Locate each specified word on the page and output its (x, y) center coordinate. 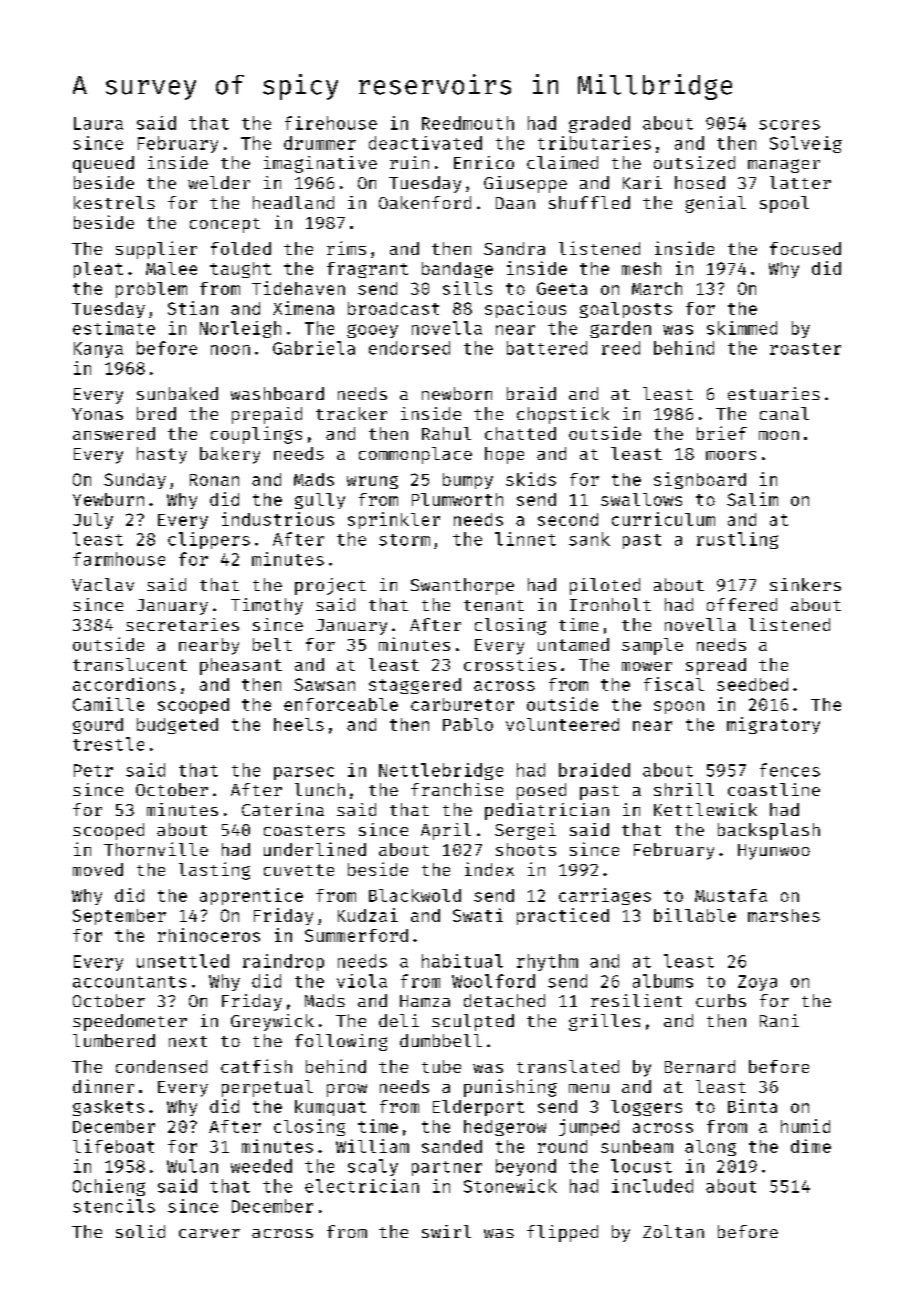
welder (219, 182)
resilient (636, 1000)
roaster (805, 349)
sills (467, 288)
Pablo (468, 724)
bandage (457, 270)
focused (805, 248)
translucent (130, 664)
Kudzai (368, 915)
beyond (526, 1167)
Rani (779, 1020)
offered (742, 604)
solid (140, 1231)
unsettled (183, 961)
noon (230, 350)
